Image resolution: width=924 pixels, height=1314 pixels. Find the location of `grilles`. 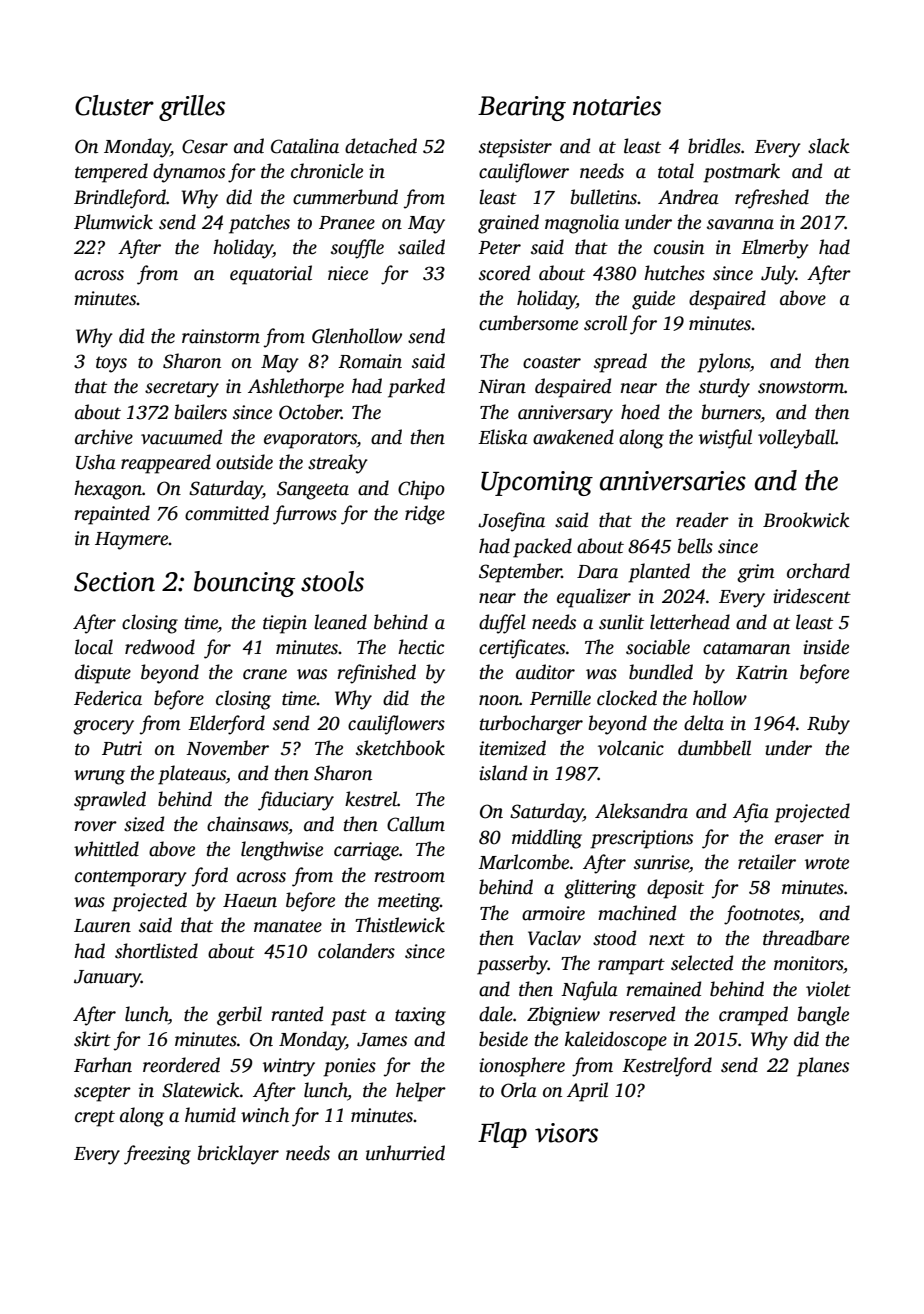

grilles is located at coordinates (192, 108).
